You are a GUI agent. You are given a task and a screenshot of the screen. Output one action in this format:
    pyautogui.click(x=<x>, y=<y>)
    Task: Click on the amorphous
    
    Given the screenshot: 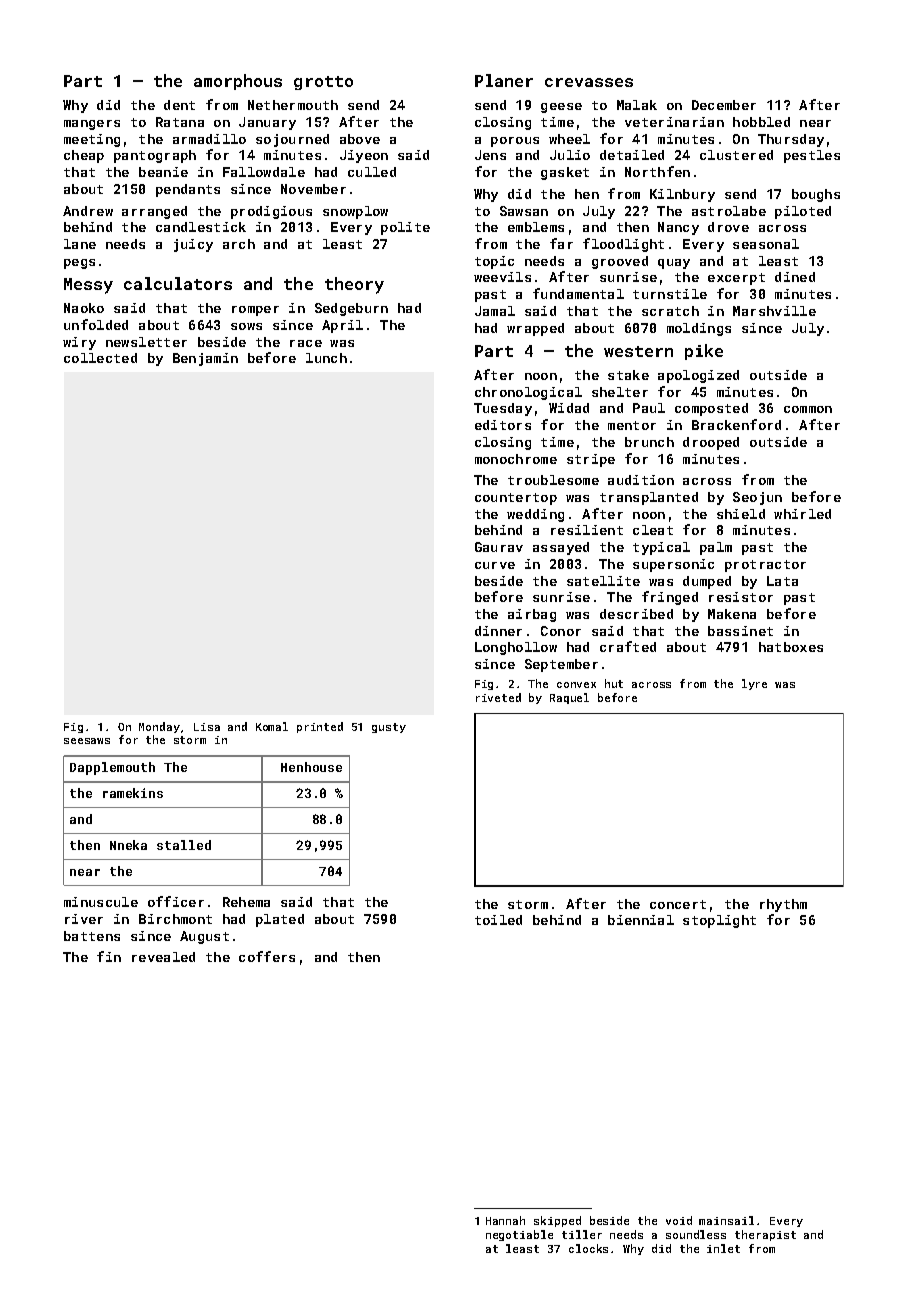 What is the action you would take?
    pyautogui.click(x=238, y=82)
